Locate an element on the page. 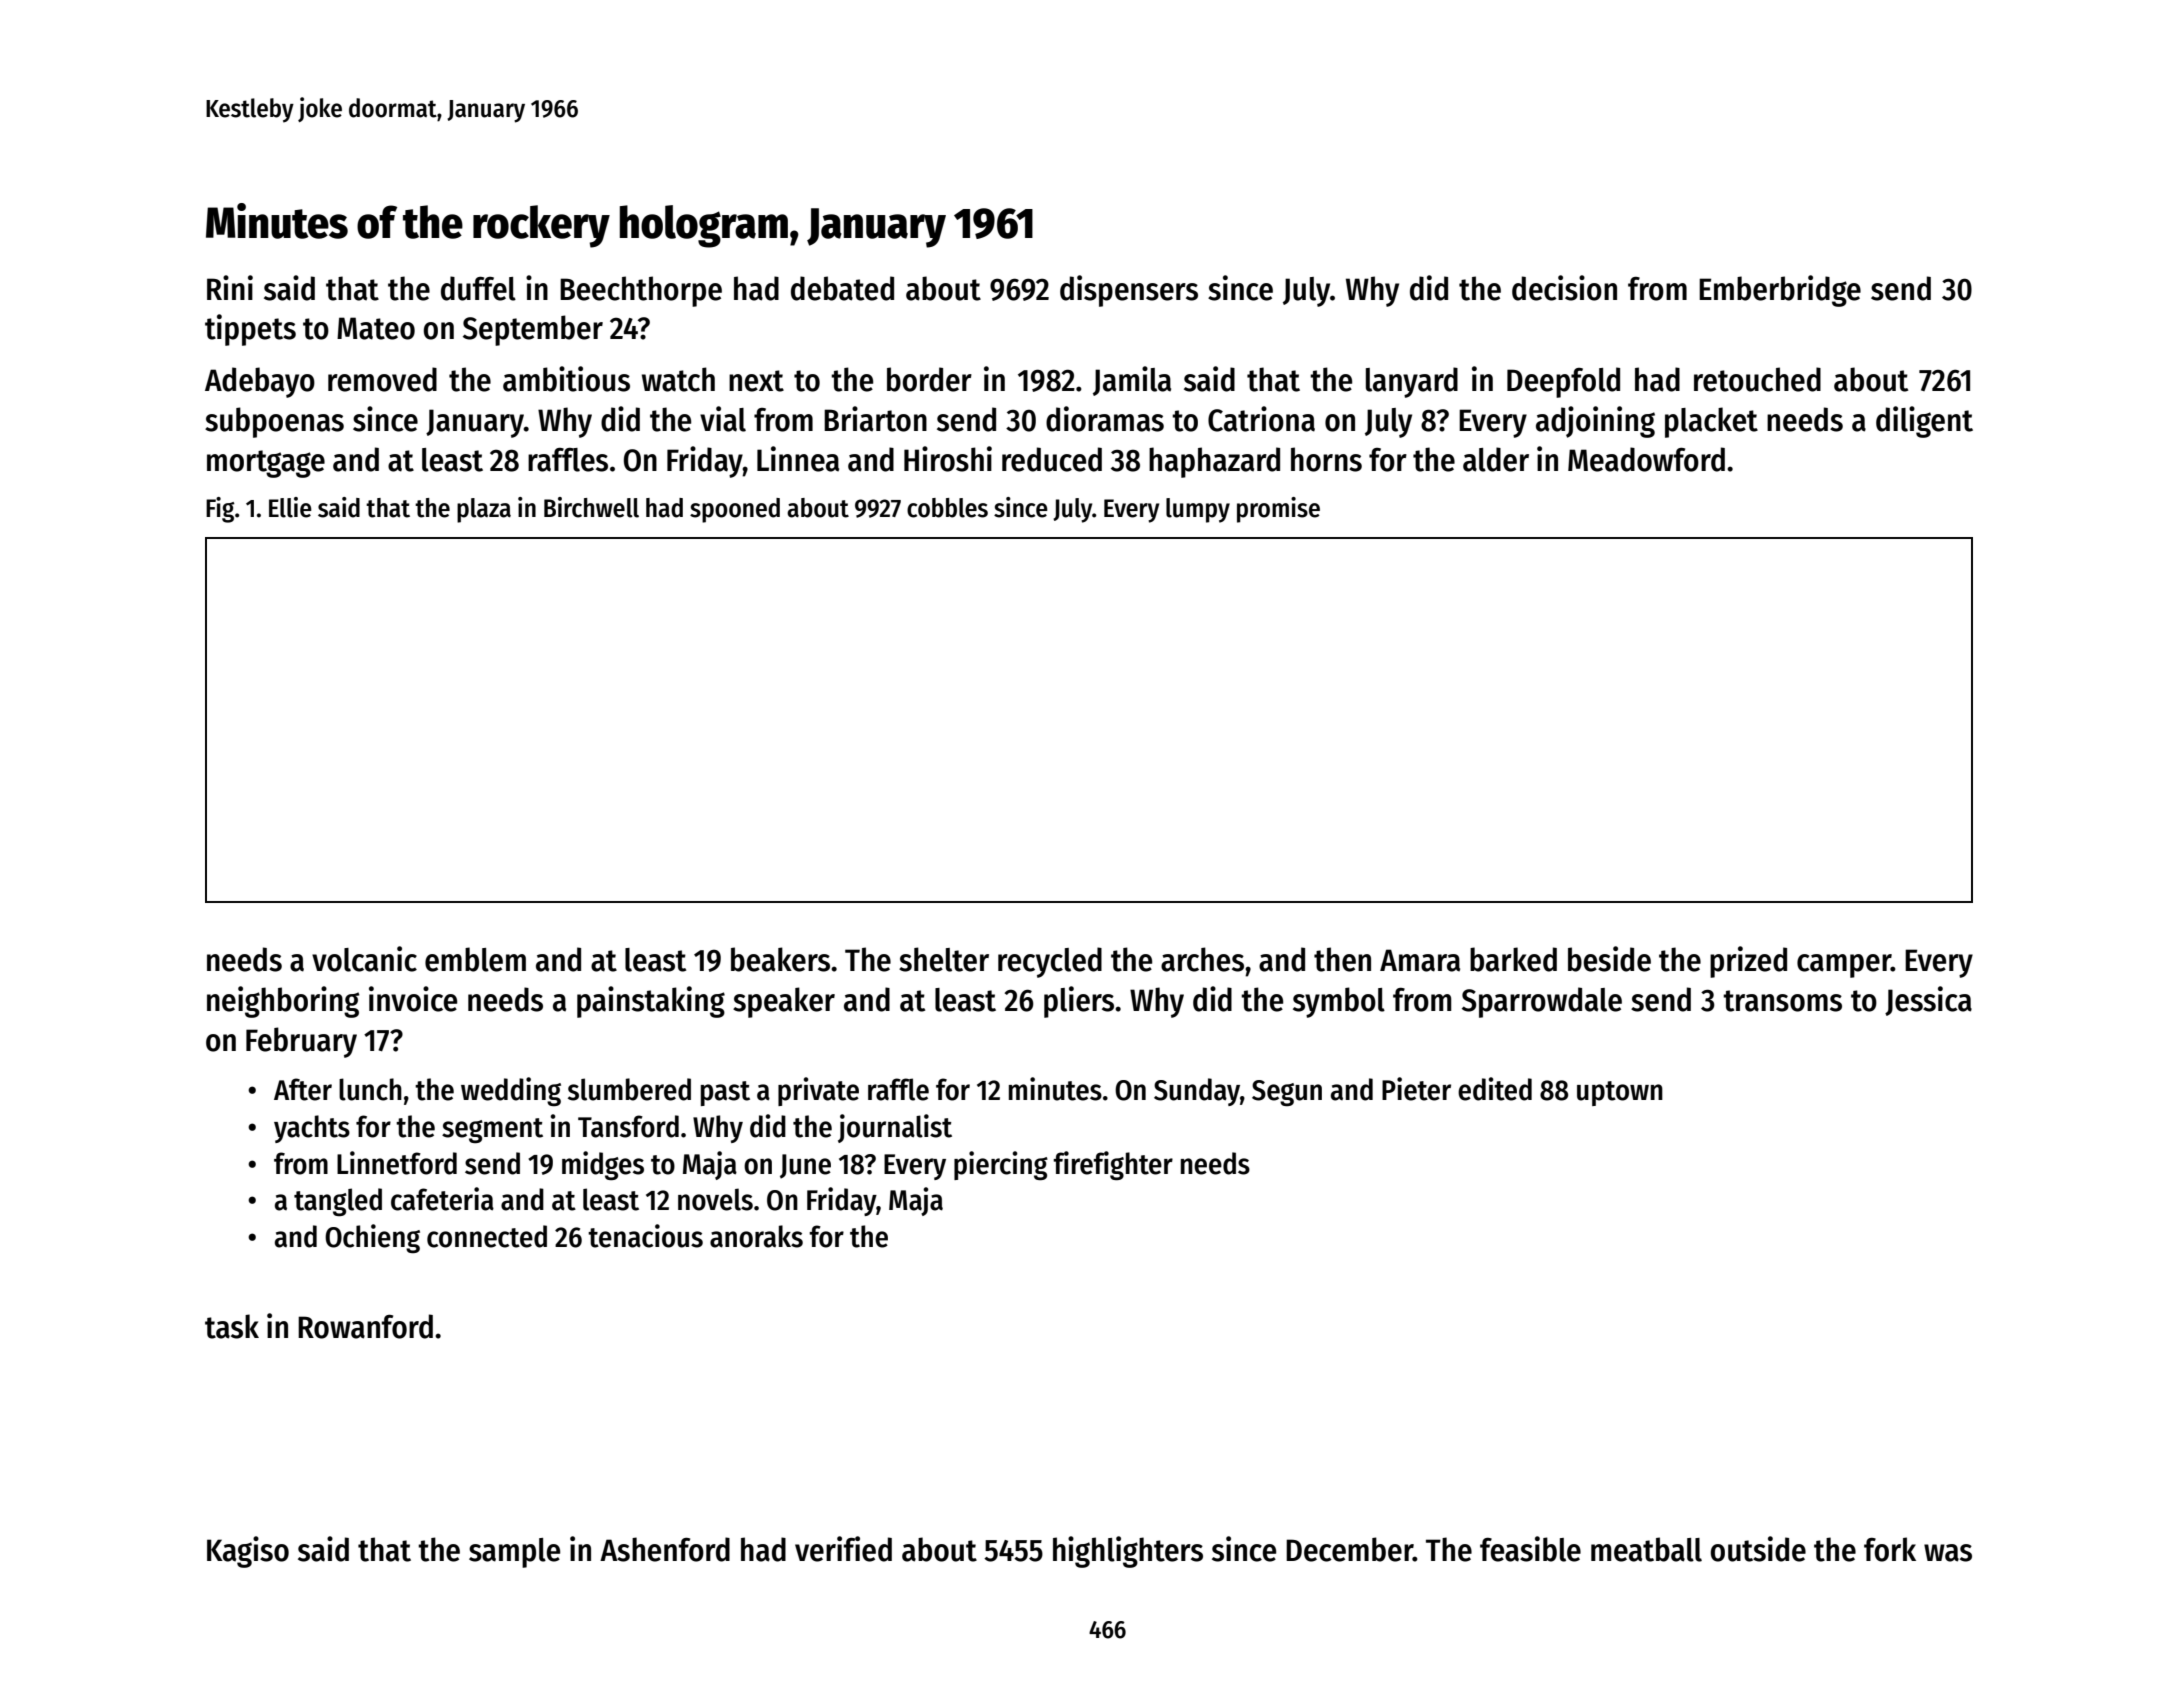  firefighter is located at coordinates (1113, 1165).
